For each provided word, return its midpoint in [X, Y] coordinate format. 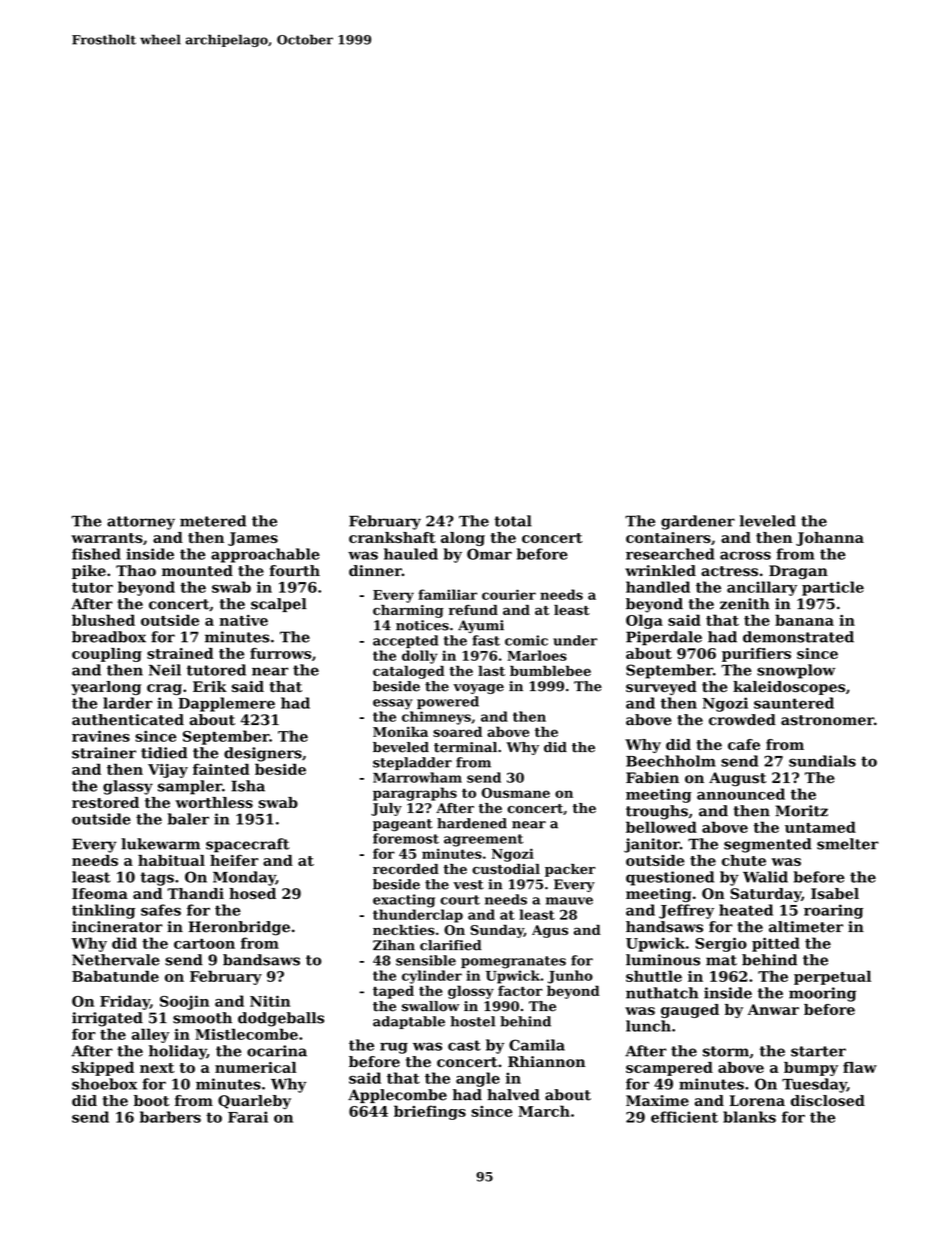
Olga [644, 621]
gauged [690, 1011]
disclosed [828, 1100]
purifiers [756, 655]
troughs [657, 812]
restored [105, 802]
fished [96, 554]
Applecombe [397, 1096]
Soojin [184, 1002]
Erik [210, 686]
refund [473, 610]
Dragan [798, 572]
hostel [472, 1021]
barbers [170, 1117]
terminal [465, 747]
